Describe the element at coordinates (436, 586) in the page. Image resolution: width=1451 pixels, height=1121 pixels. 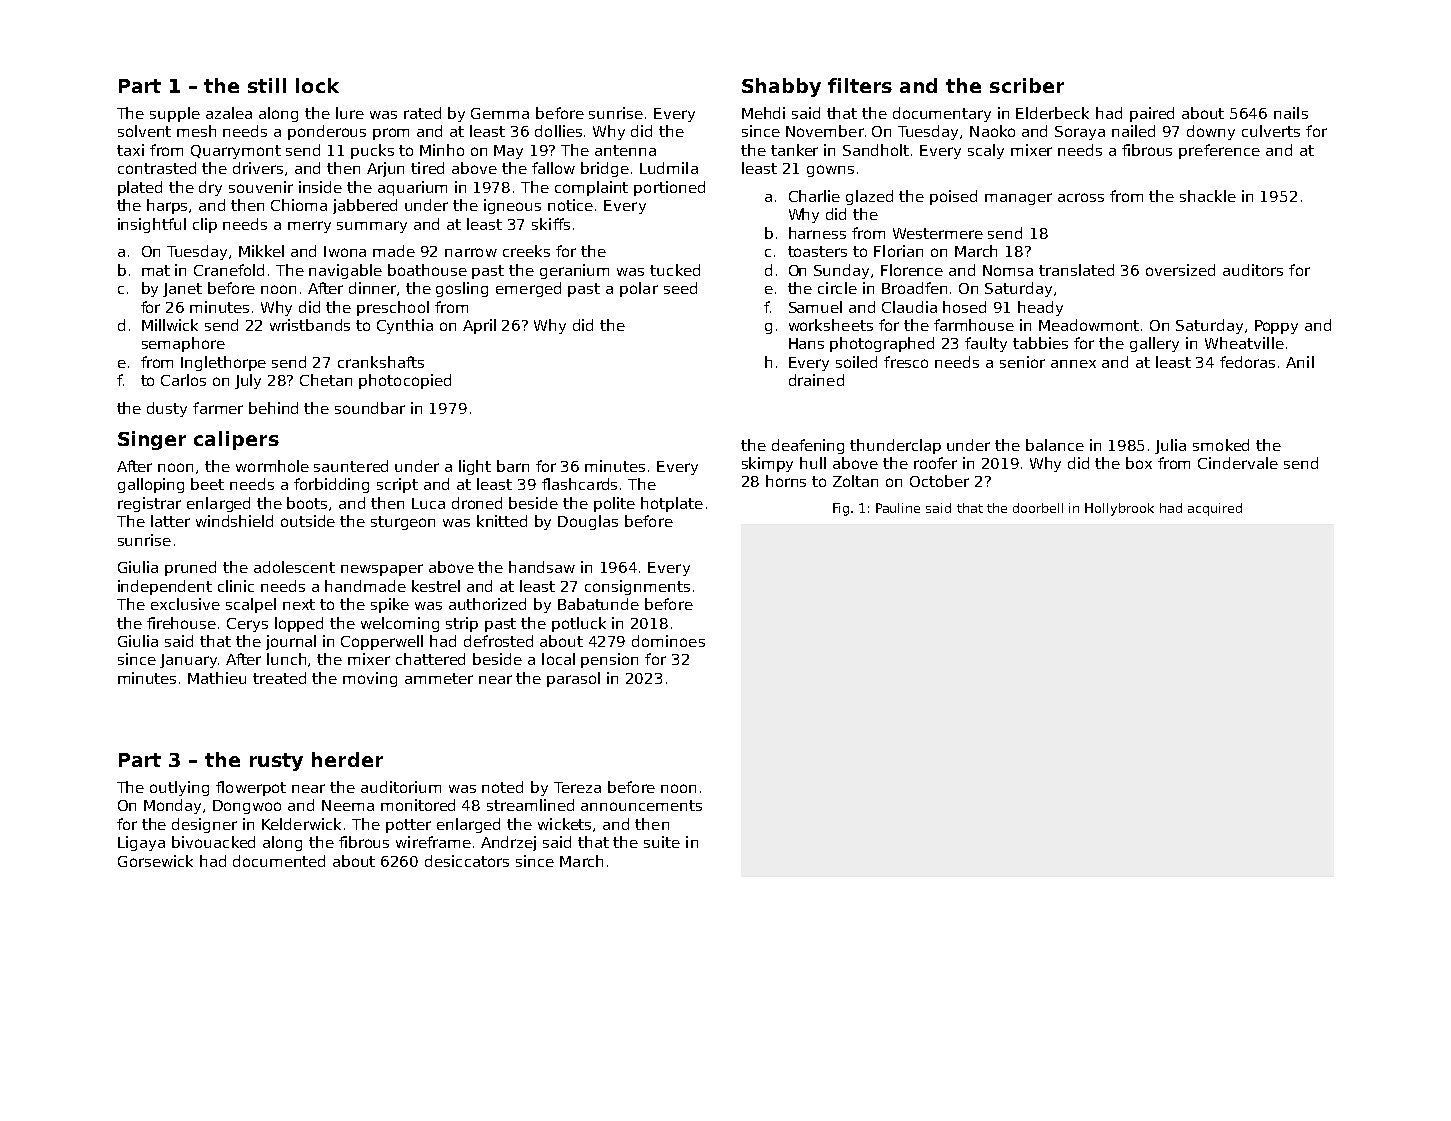
I see `kestrel` at that location.
